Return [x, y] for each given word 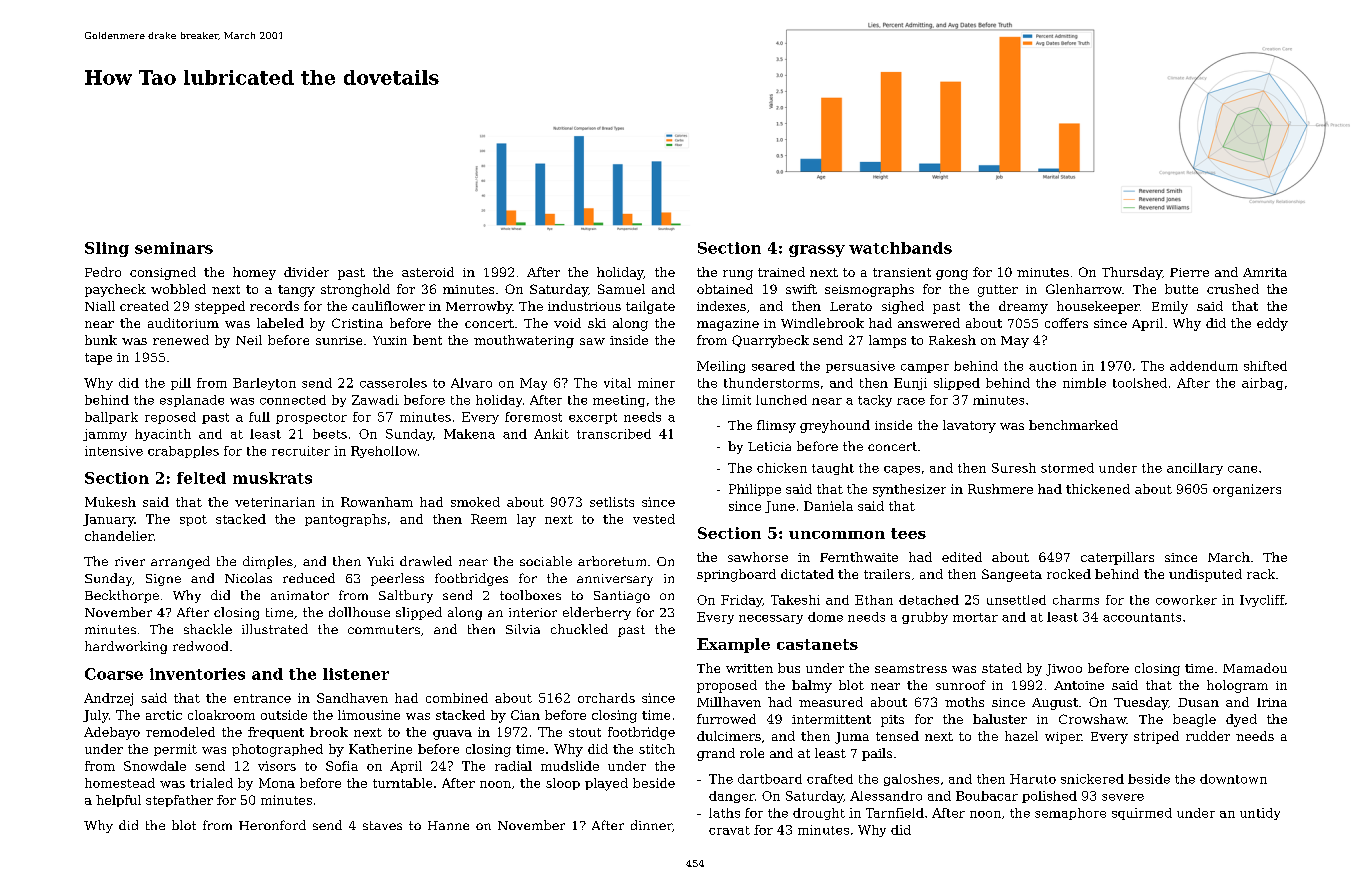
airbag [1262, 384]
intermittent [831, 719]
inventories [197, 674]
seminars [174, 248]
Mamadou [1255, 668]
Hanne [448, 825]
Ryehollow [384, 452]
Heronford [272, 825]
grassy [817, 251]
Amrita [1265, 272]
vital [617, 383]
